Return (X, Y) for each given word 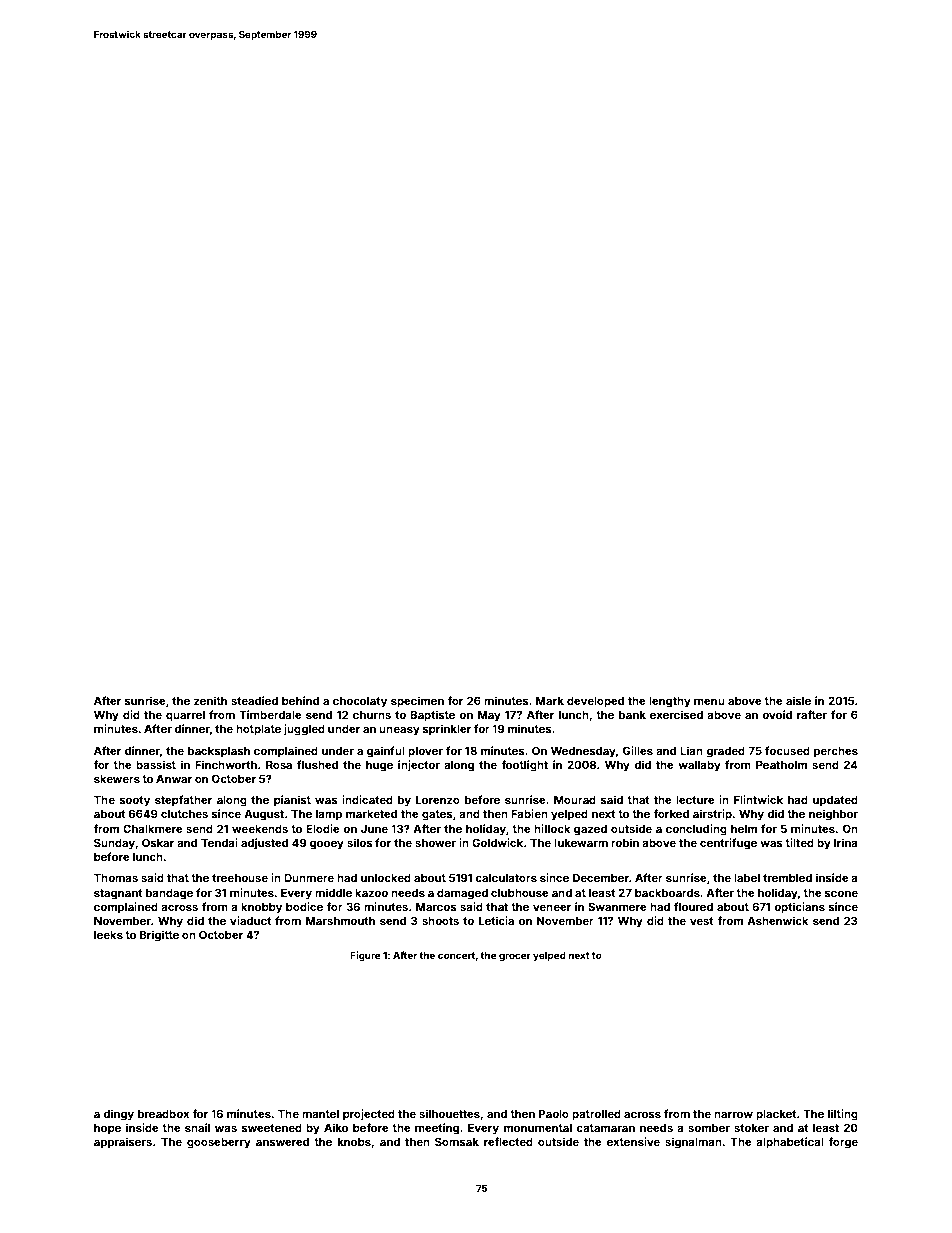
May (489, 716)
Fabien (529, 813)
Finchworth (226, 764)
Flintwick (758, 799)
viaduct (251, 920)
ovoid (777, 714)
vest (702, 921)
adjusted (264, 843)
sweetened (272, 1128)
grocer (515, 957)
